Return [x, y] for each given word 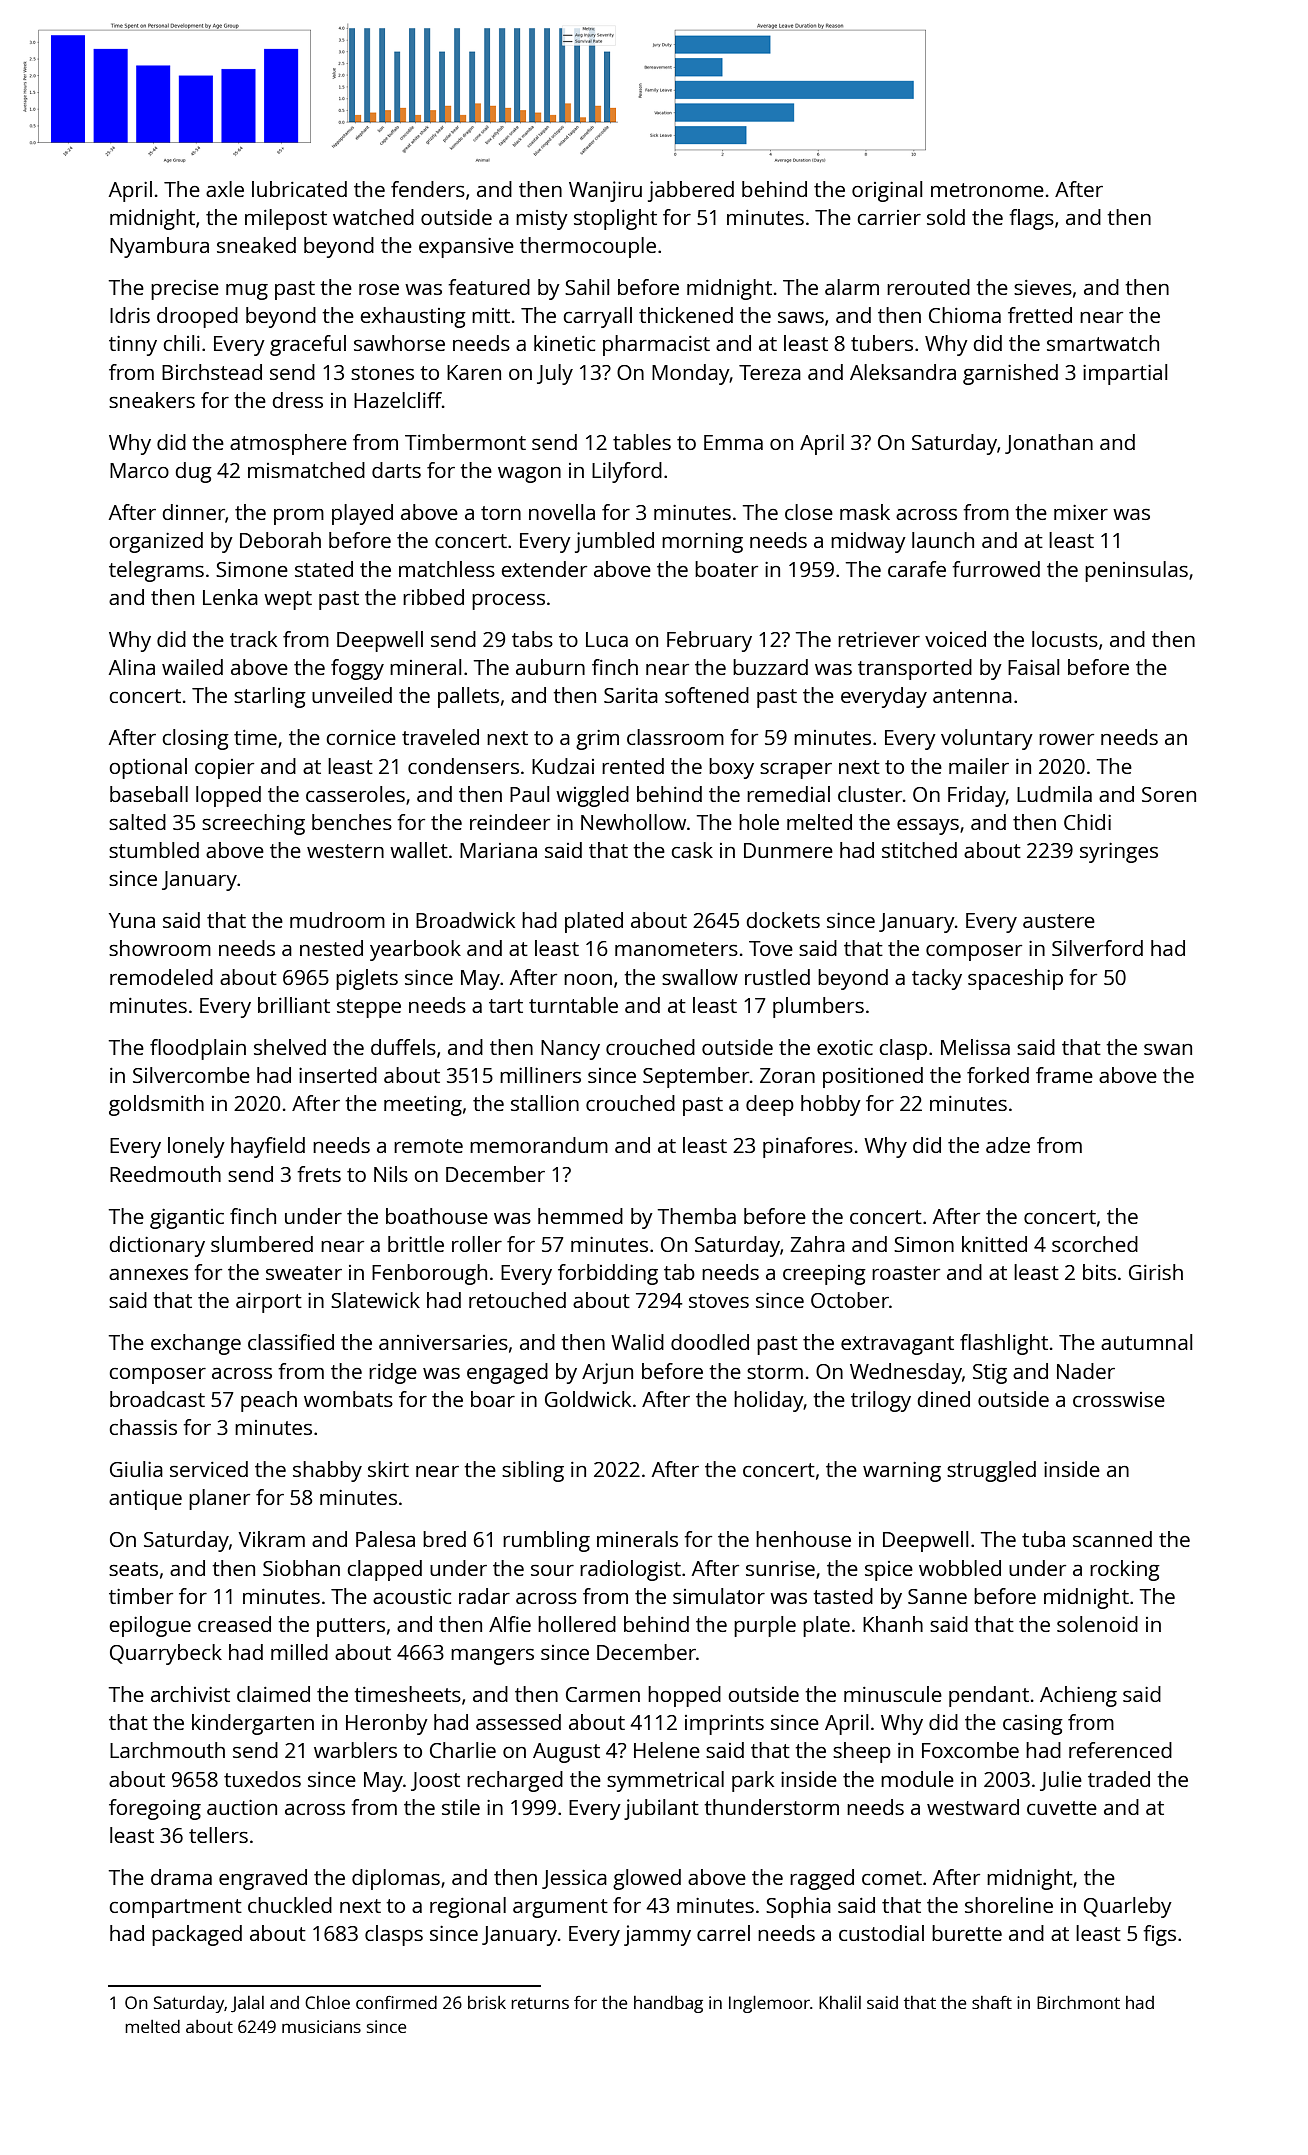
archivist [190, 1694]
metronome [987, 190]
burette [967, 1933]
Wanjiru [605, 191]
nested [331, 948]
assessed [518, 1722]
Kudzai [563, 766]
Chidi [1087, 822]
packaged [197, 1935]
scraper [796, 771]
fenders [428, 189]
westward [973, 1807]
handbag [668, 2004]
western [345, 851]
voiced [955, 639]
